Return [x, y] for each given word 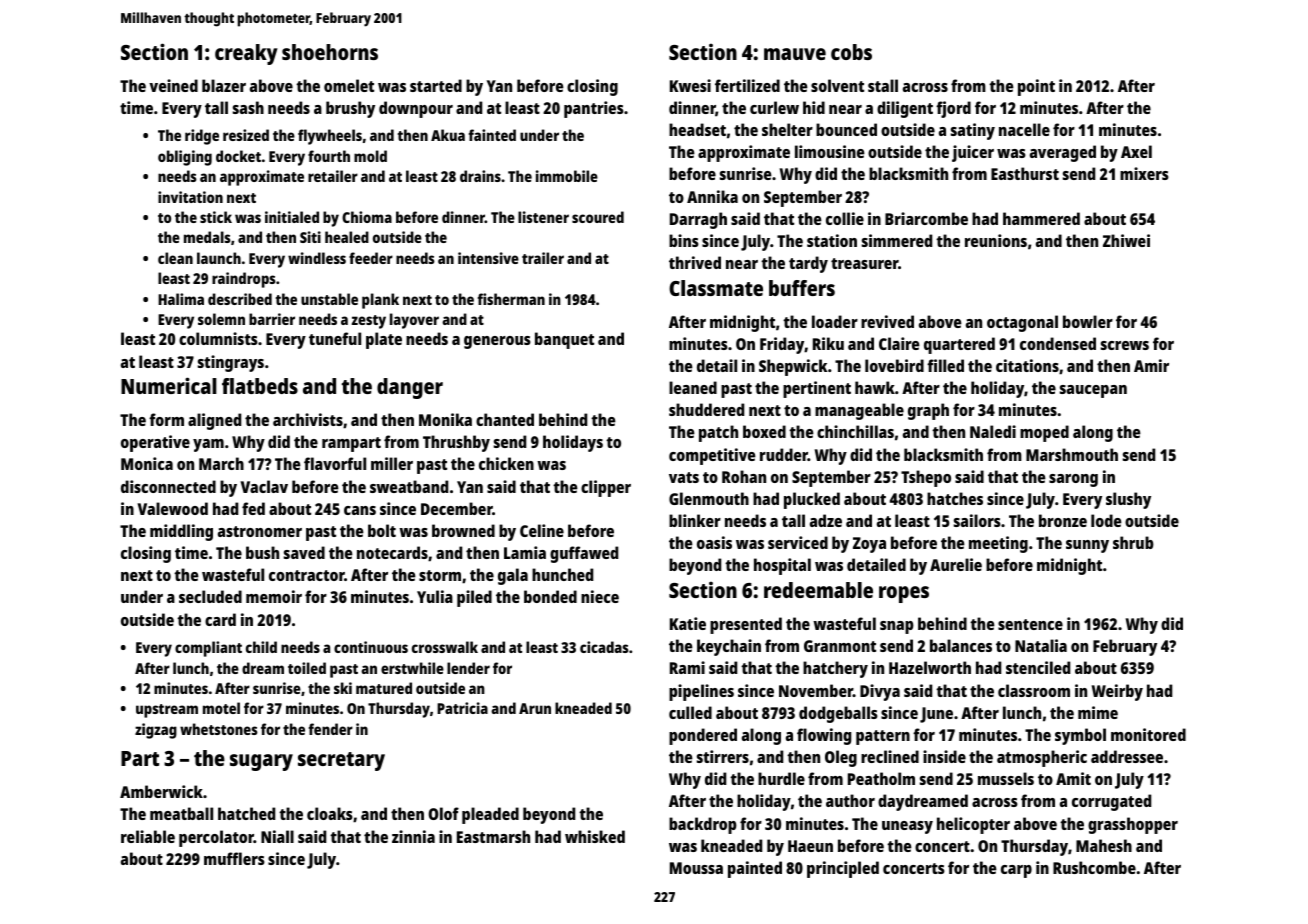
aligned [214, 421]
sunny [1087, 546]
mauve [795, 54]
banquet [564, 340]
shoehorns [330, 52]
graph [928, 411]
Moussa [696, 868]
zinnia [413, 836]
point [1036, 87]
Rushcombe [1094, 867]
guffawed [584, 554]
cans [360, 510]
